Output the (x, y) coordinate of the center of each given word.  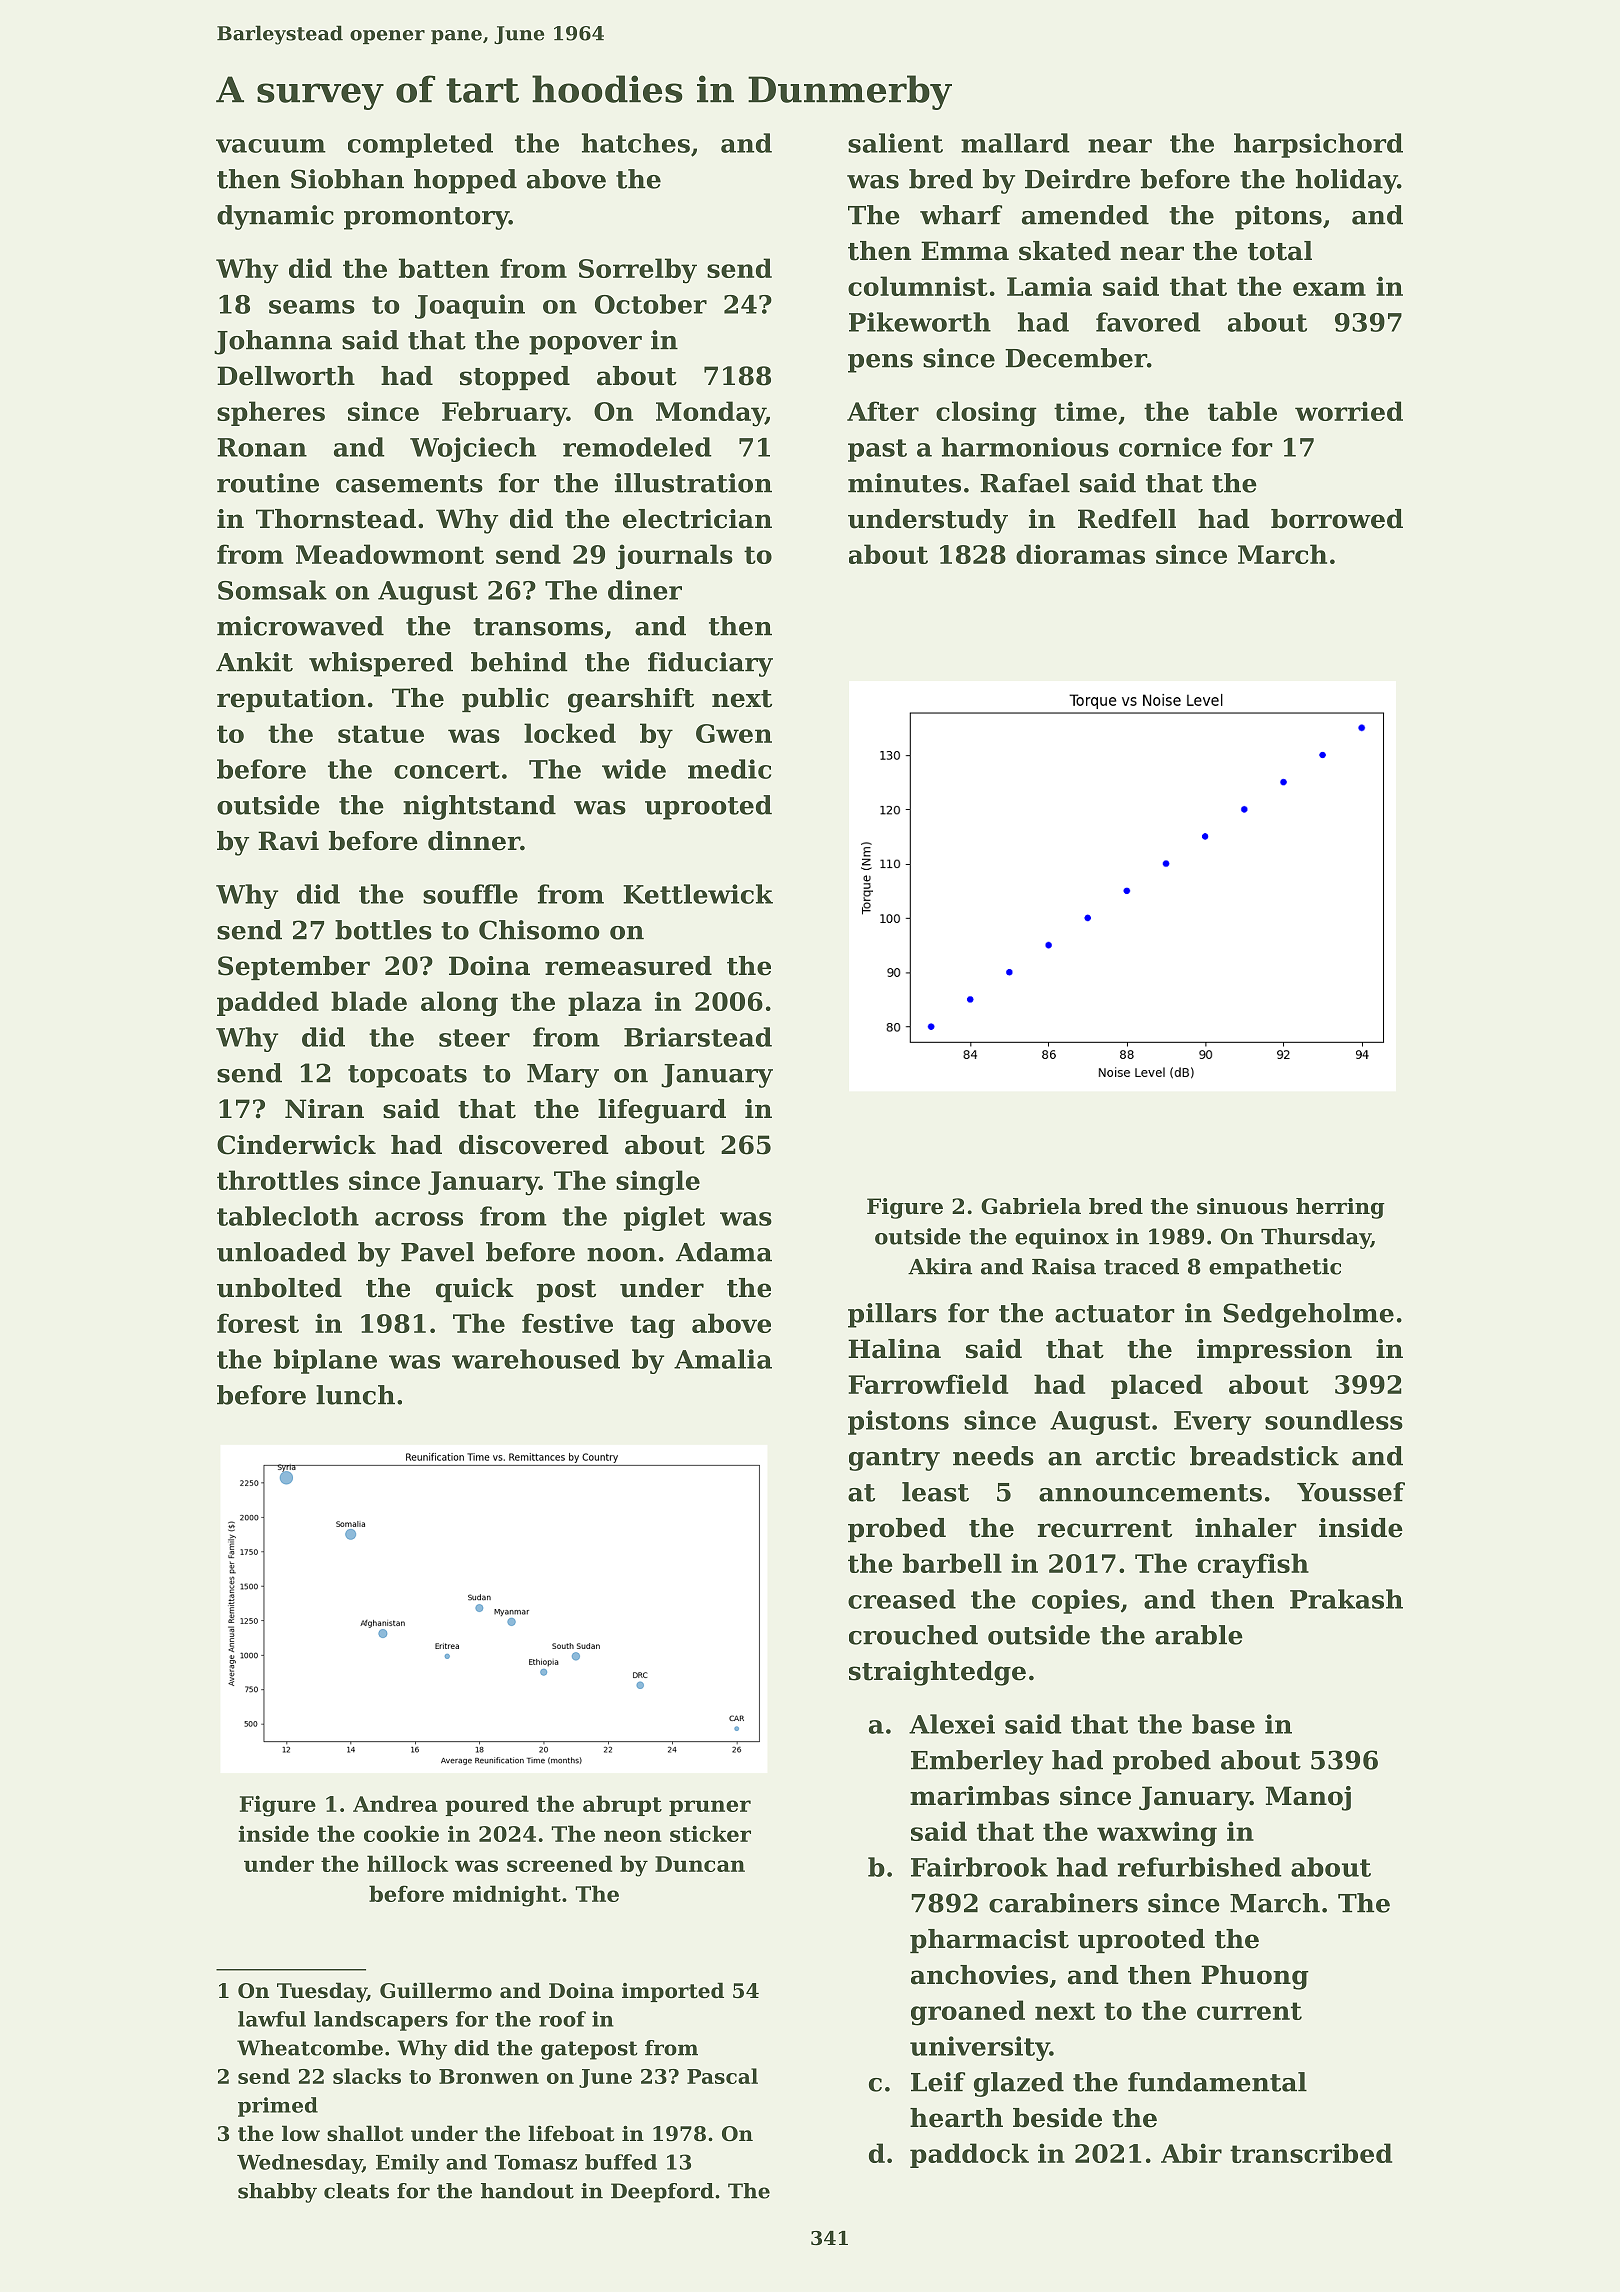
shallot (365, 2133)
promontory (426, 218)
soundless (1334, 1420)
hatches (636, 143)
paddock (969, 2155)
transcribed (1311, 2153)
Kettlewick (698, 894)
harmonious (1025, 447)
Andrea (395, 1803)
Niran (324, 1109)
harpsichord (1318, 145)
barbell (952, 1563)
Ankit (254, 662)
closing (986, 414)
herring (1340, 1208)
